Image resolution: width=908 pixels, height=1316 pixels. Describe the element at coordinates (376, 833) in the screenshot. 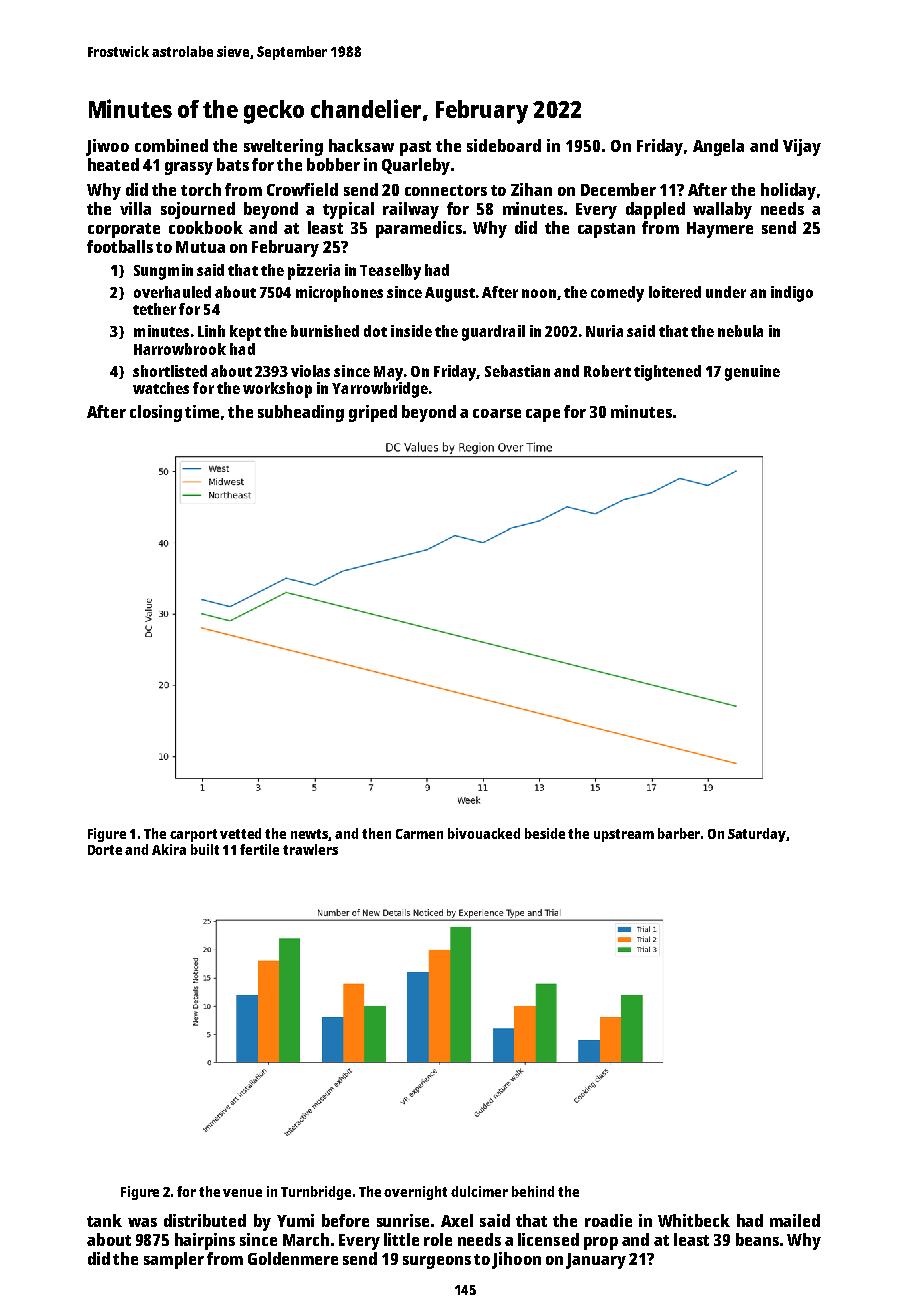

I see `then` at that location.
